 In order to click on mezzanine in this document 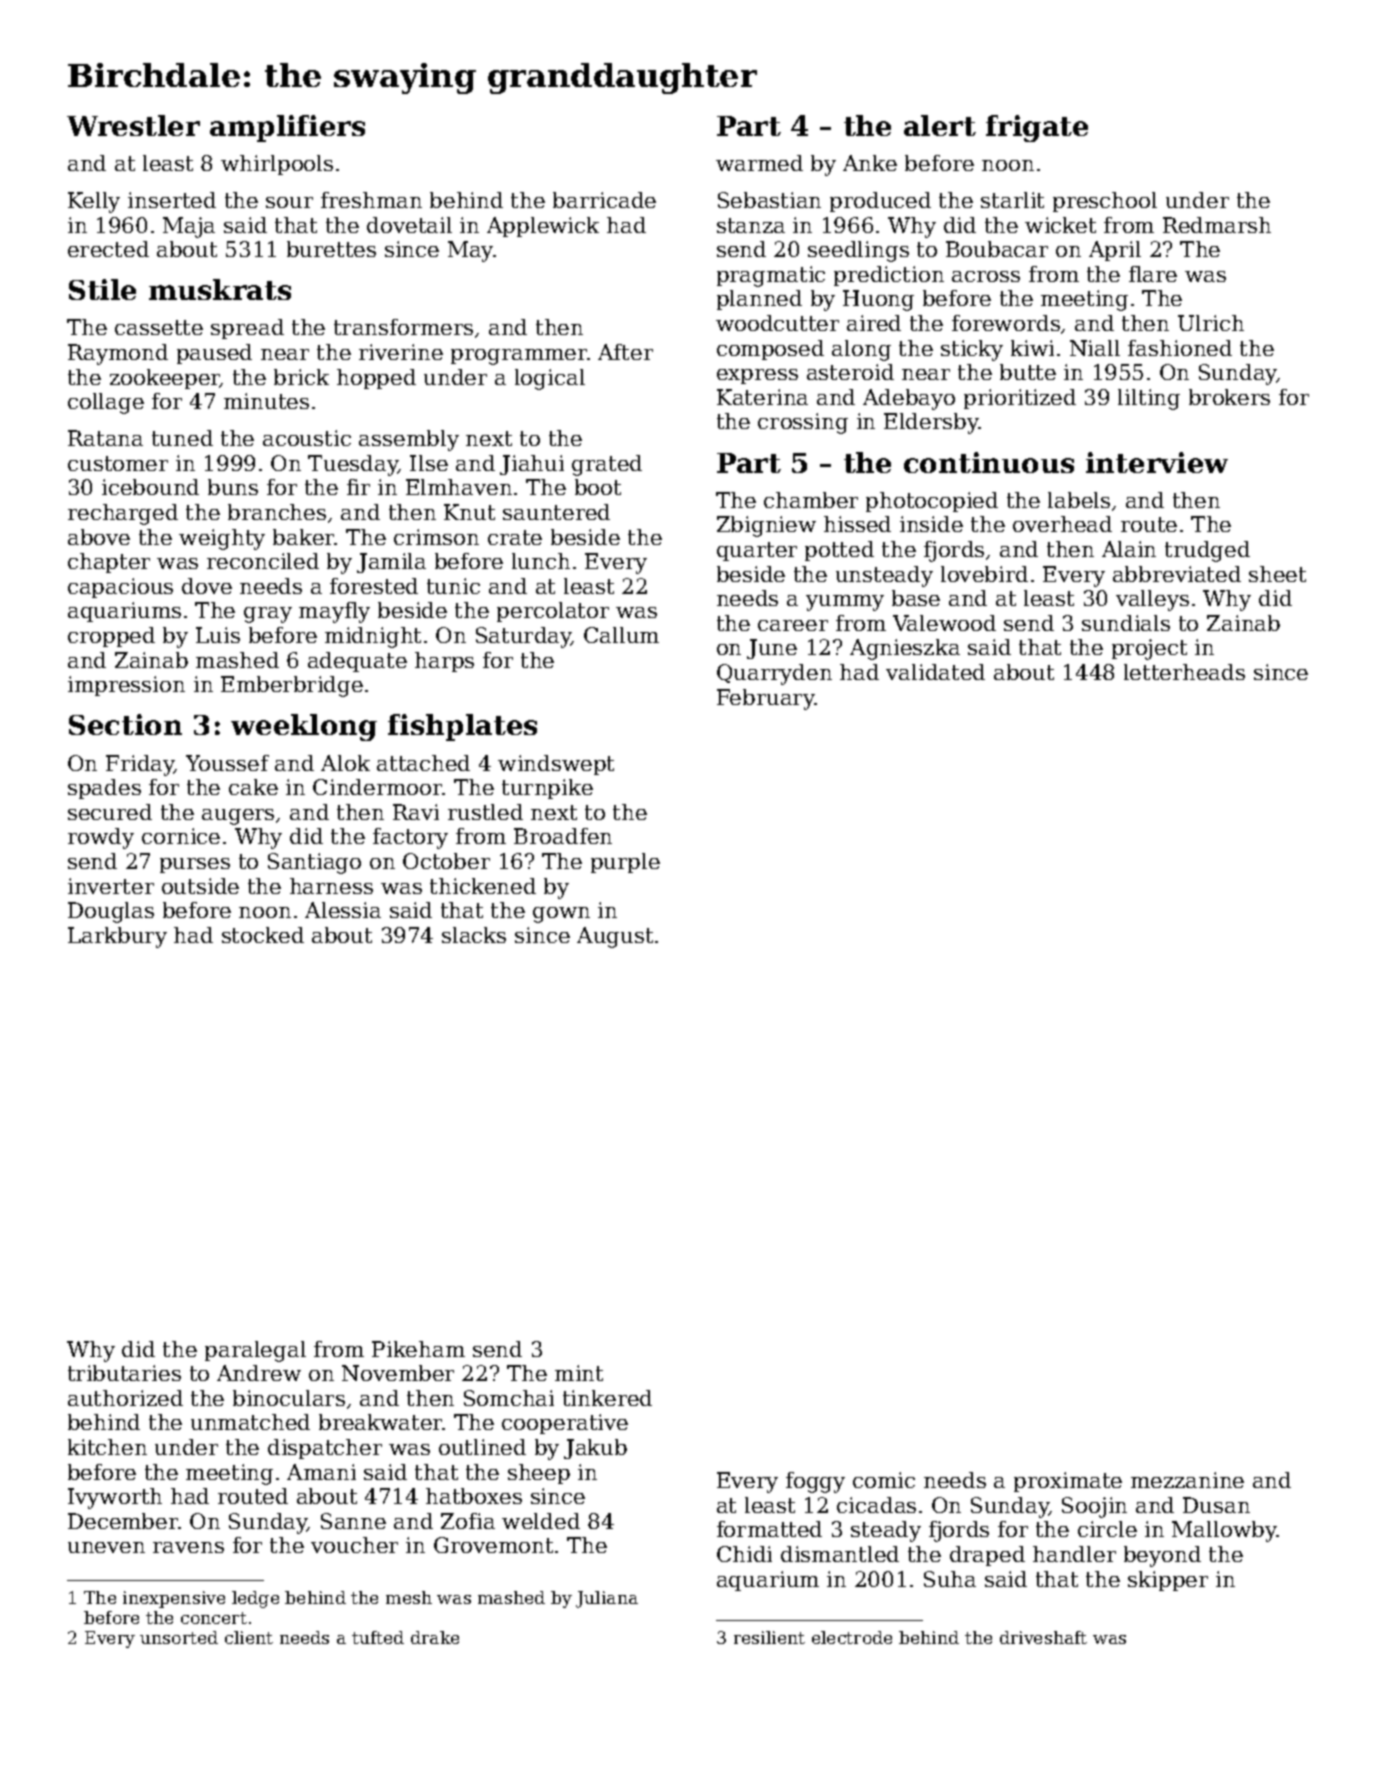, I will do `click(1187, 1480)`.
